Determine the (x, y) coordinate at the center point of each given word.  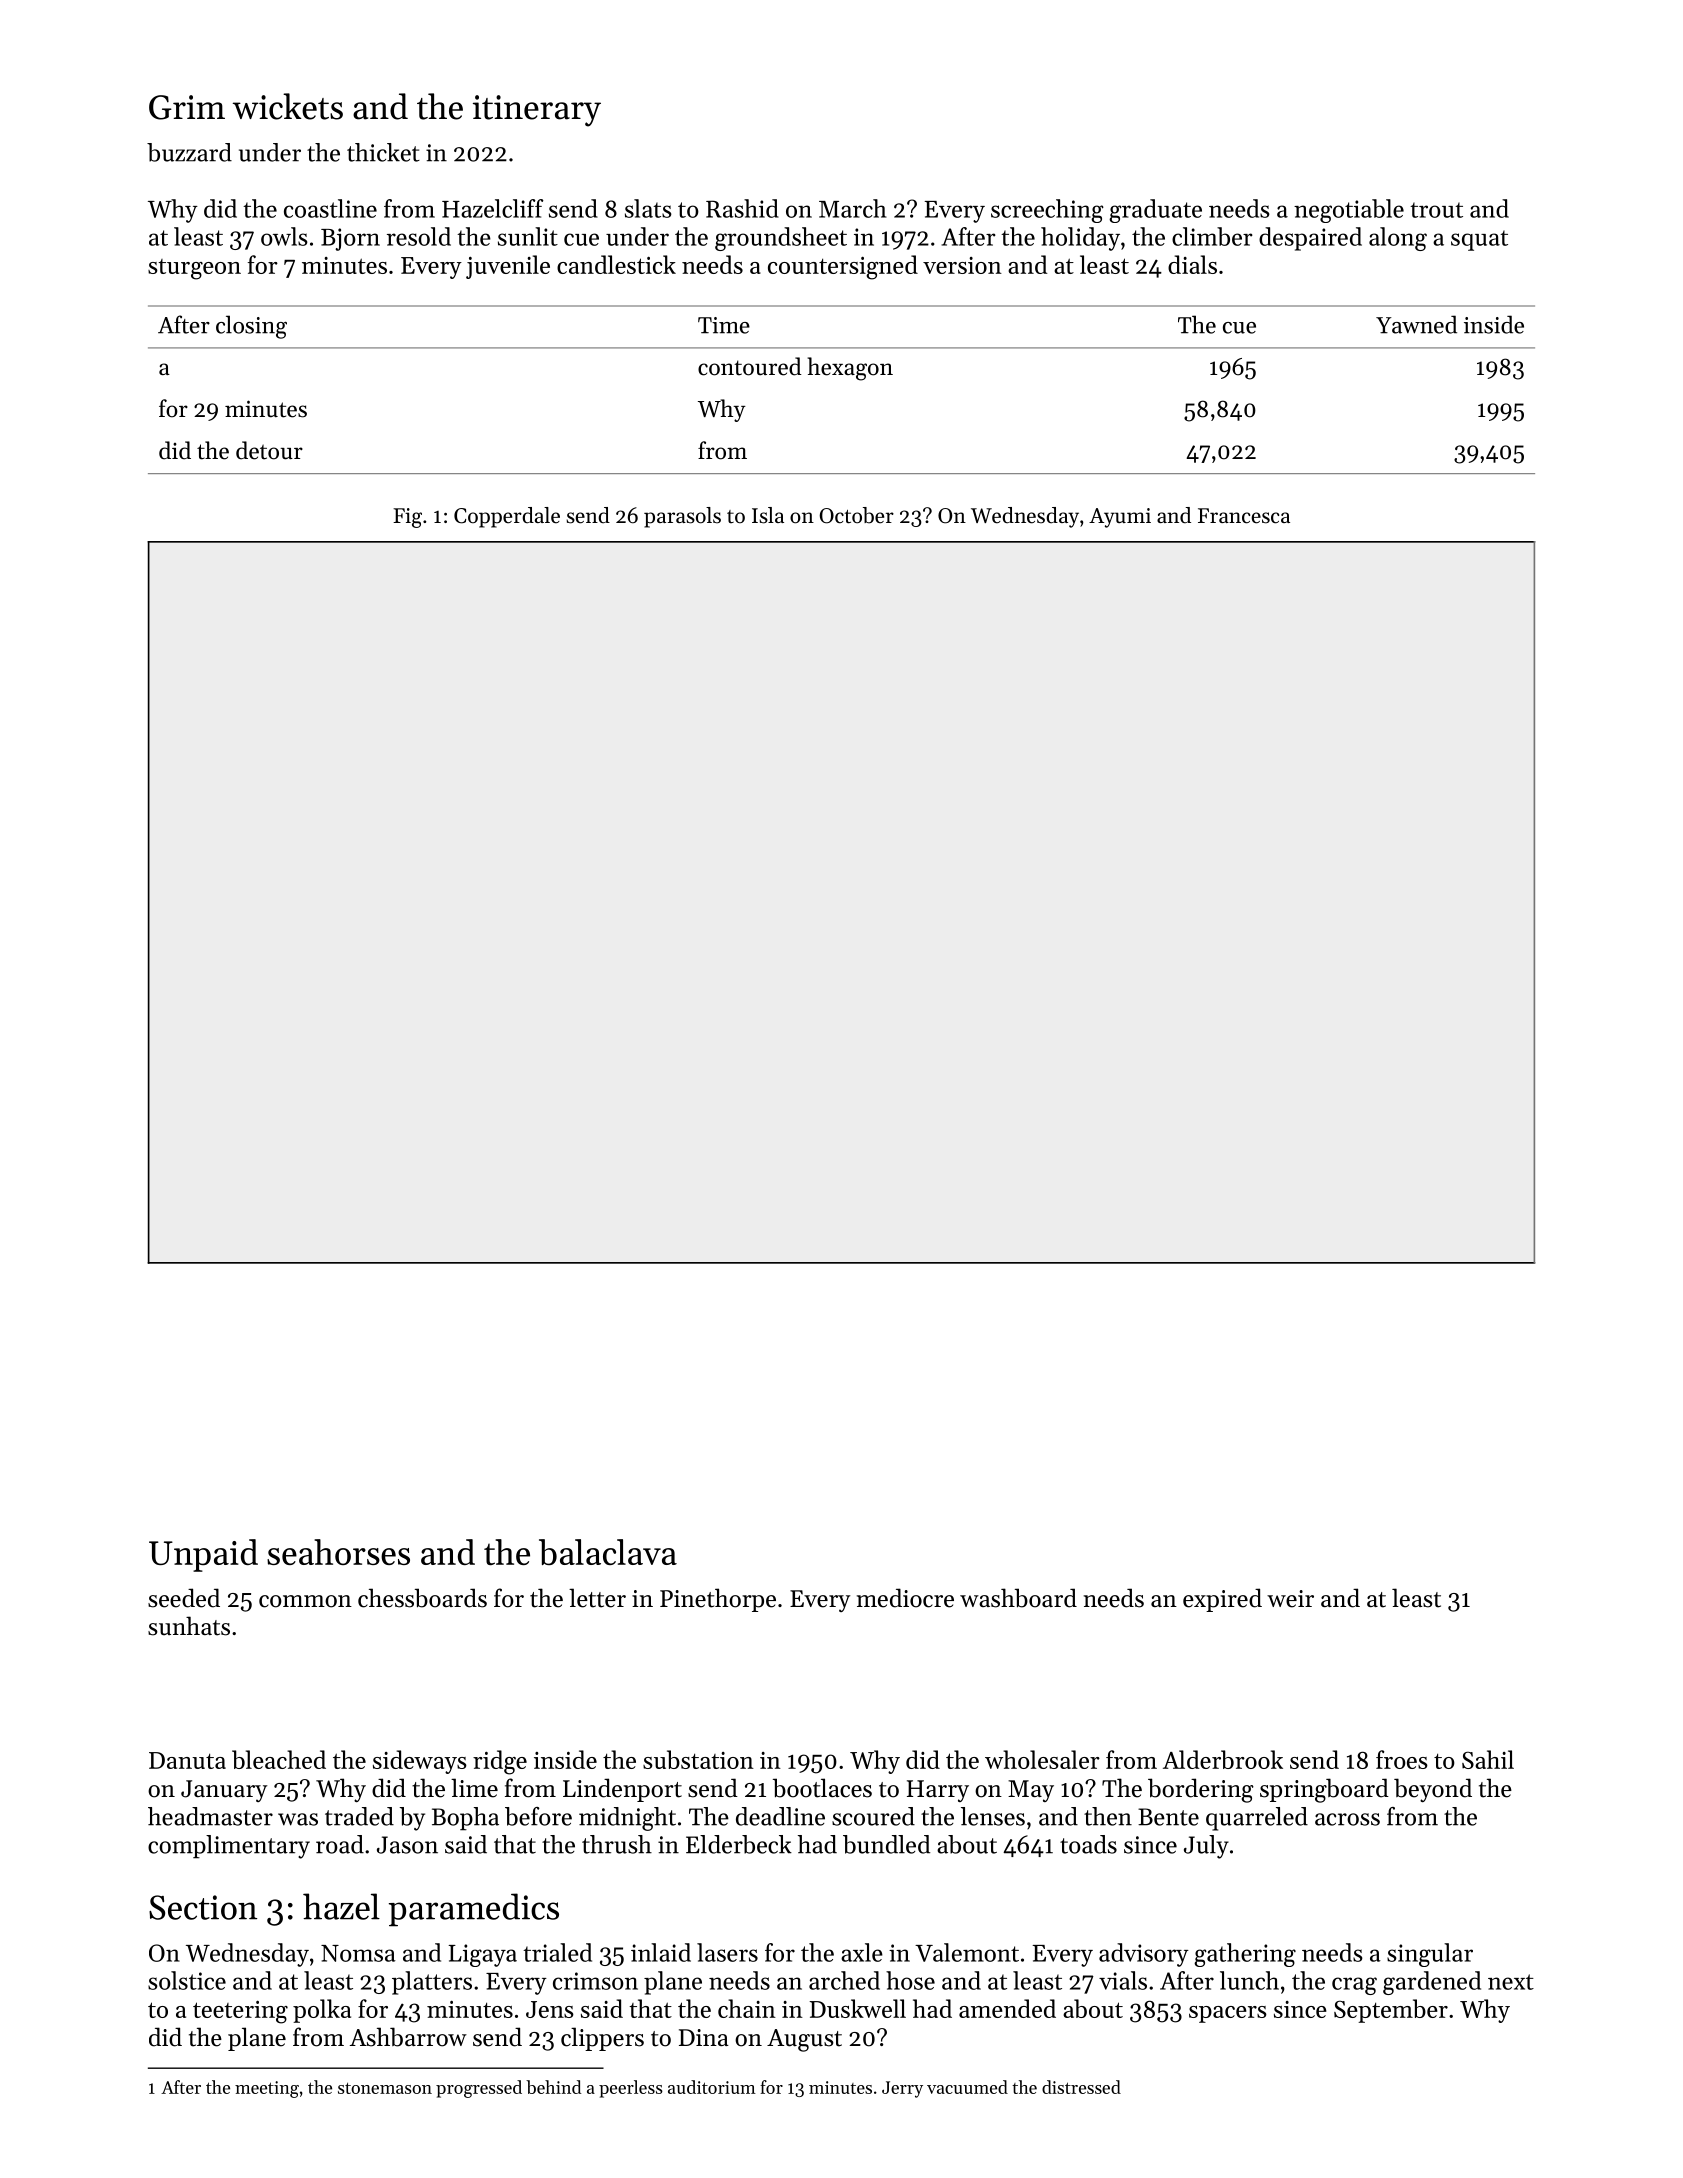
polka (322, 2011)
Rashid (742, 208)
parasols (682, 517)
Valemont (967, 1952)
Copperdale (507, 517)
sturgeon (194, 269)
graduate (1155, 211)
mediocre (905, 1598)
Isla (768, 515)
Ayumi (1120, 518)
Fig (407, 518)
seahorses (338, 1552)
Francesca (1244, 516)
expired (1222, 1600)
